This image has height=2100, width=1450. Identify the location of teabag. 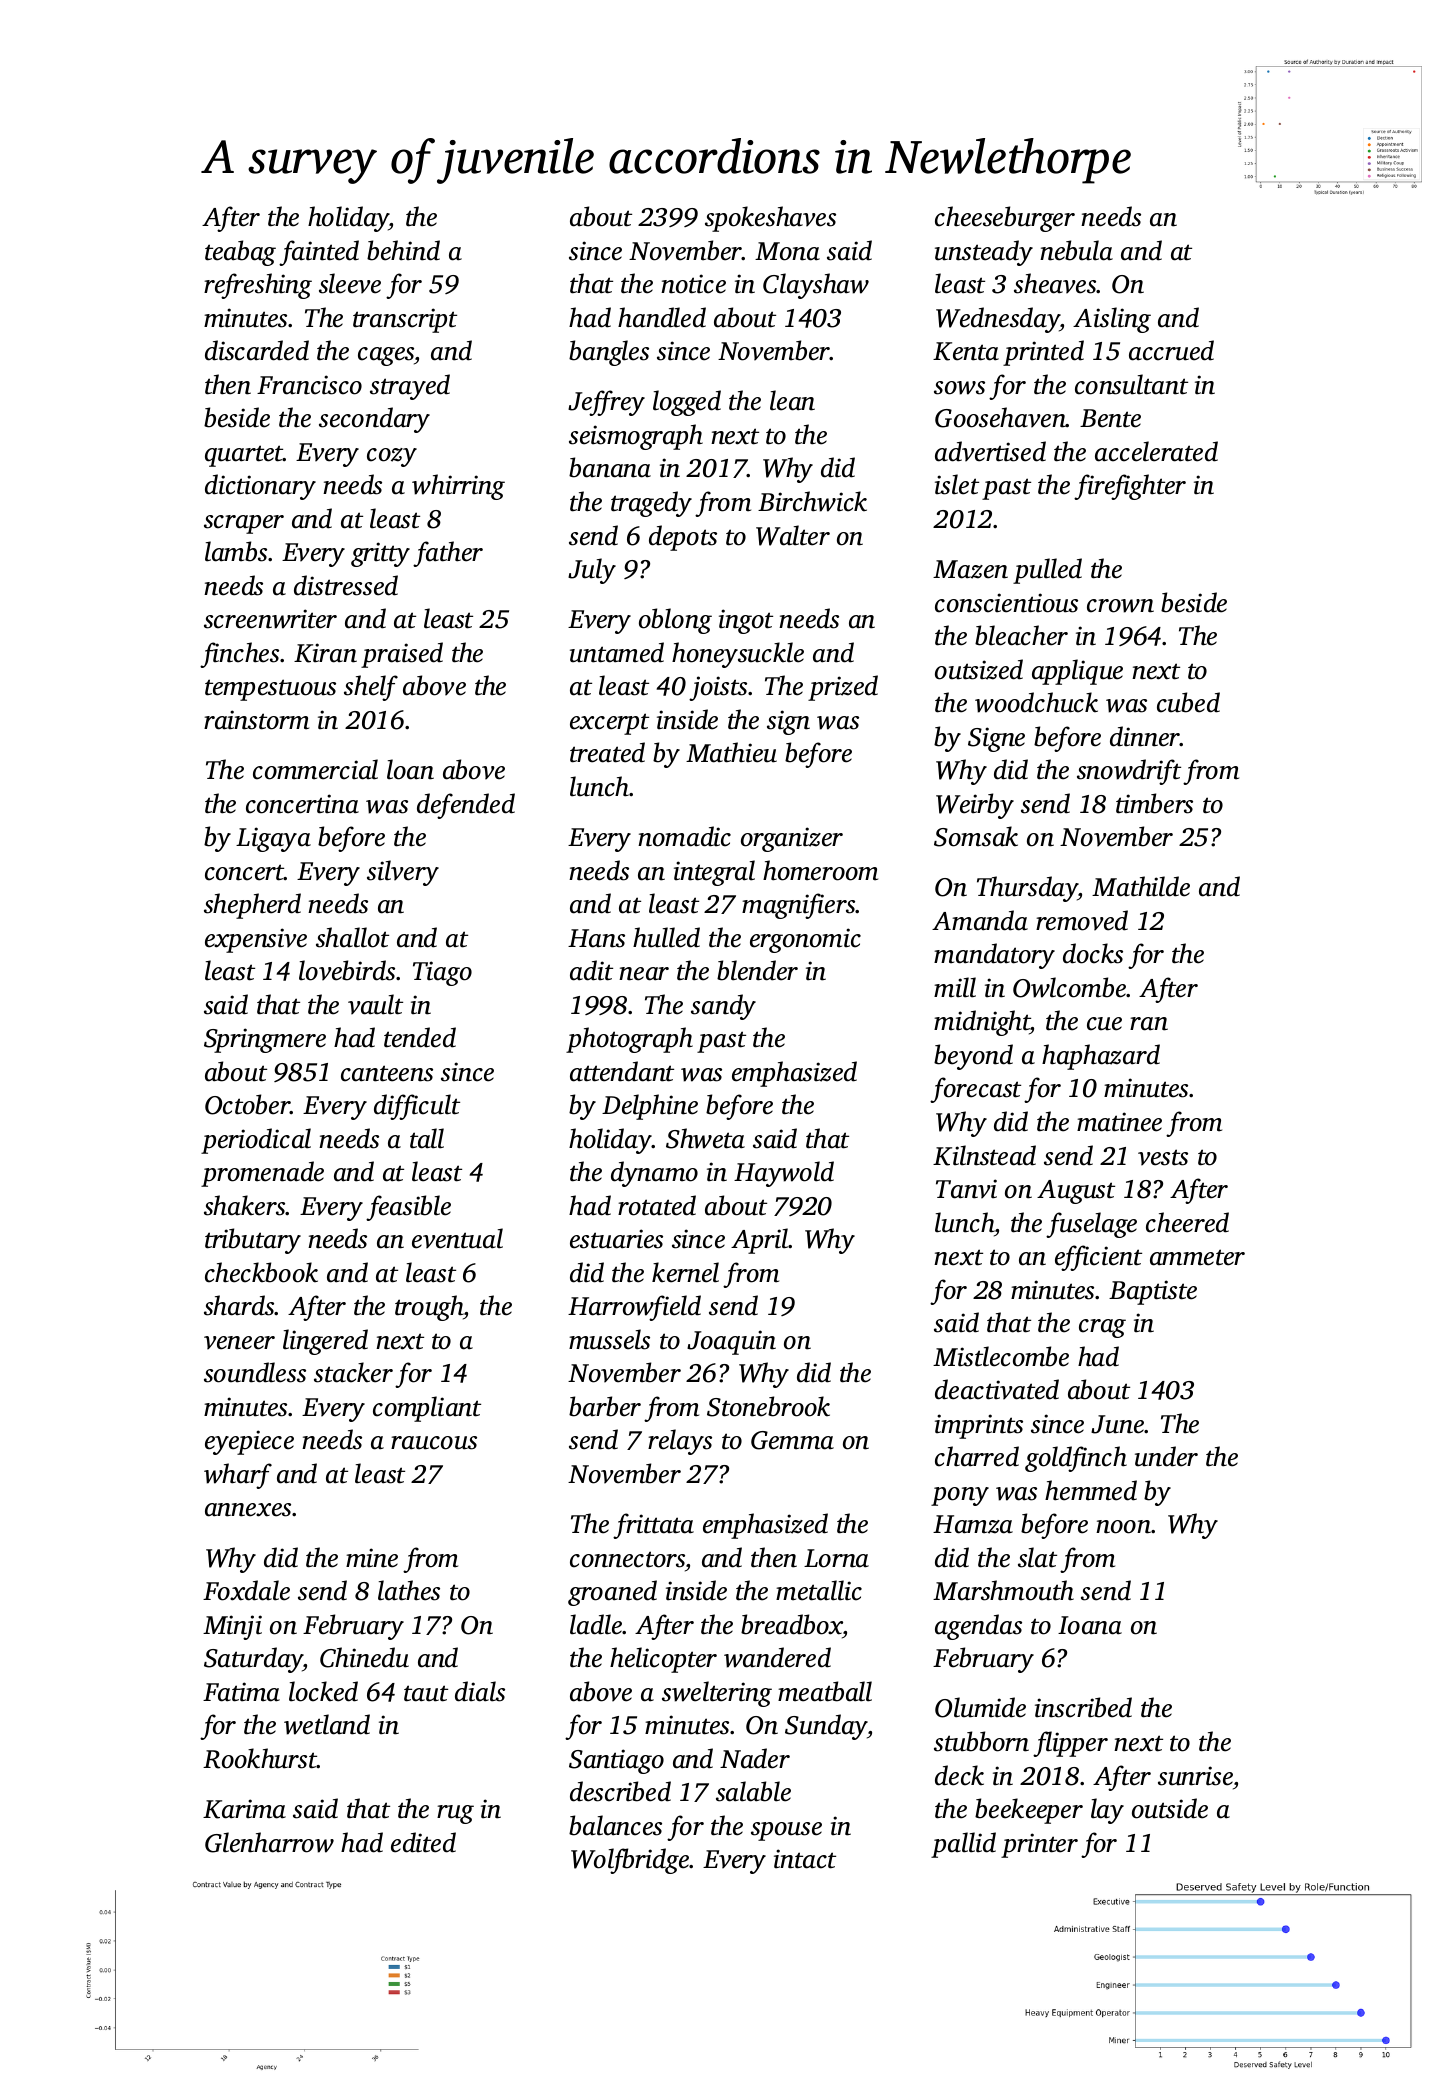
(240, 253).
